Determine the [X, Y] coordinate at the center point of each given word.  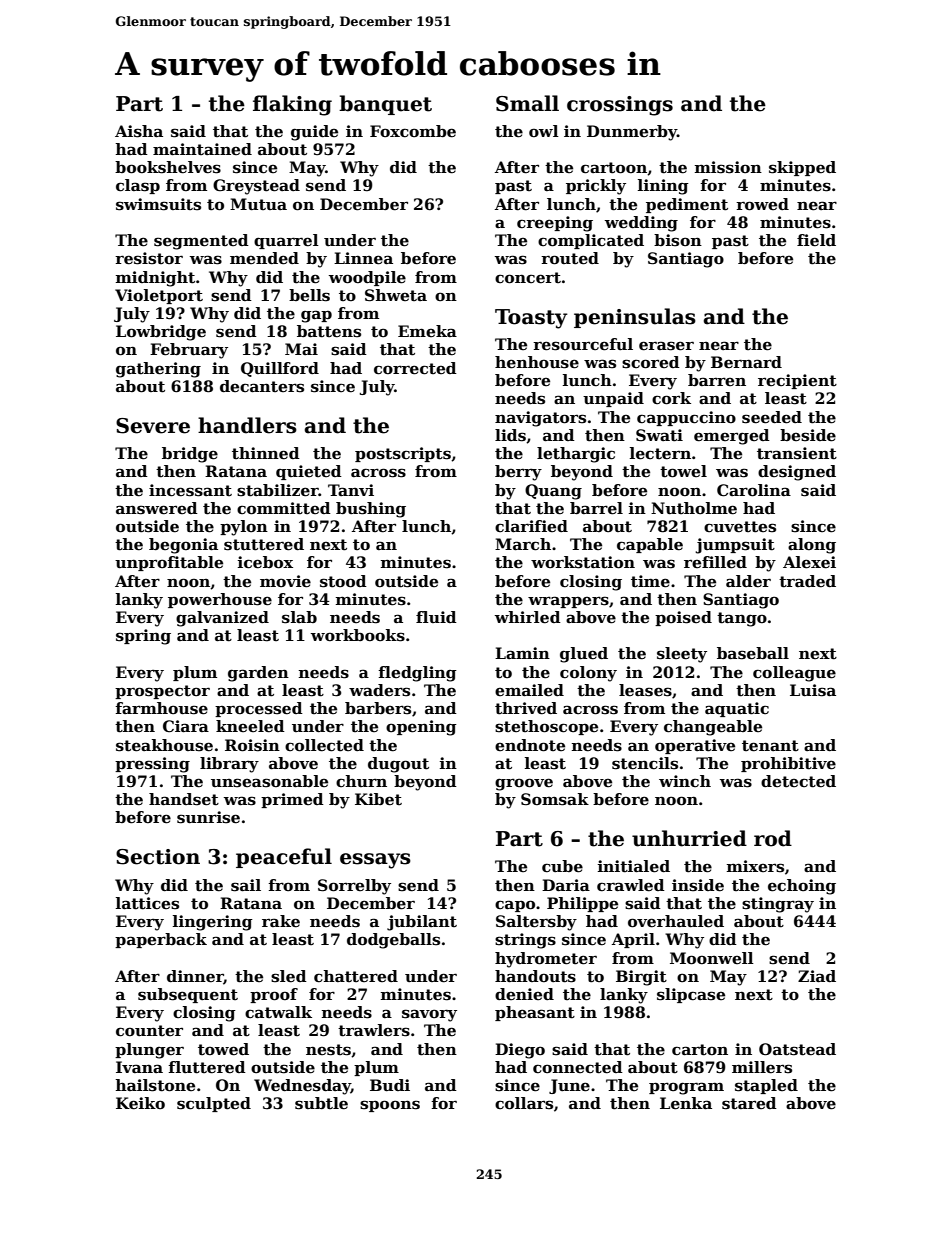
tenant [770, 746]
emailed [529, 690]
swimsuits [158, 204]
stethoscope [546, 727]
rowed [762, 204]
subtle [321, 1103]
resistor [149, 258]
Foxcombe [413, 131]
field [816, 240]
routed [570, 258]
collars [524, 1103]
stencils [645, 763]
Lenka [686, 1103]
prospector [162, 692]
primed [292, 800]
